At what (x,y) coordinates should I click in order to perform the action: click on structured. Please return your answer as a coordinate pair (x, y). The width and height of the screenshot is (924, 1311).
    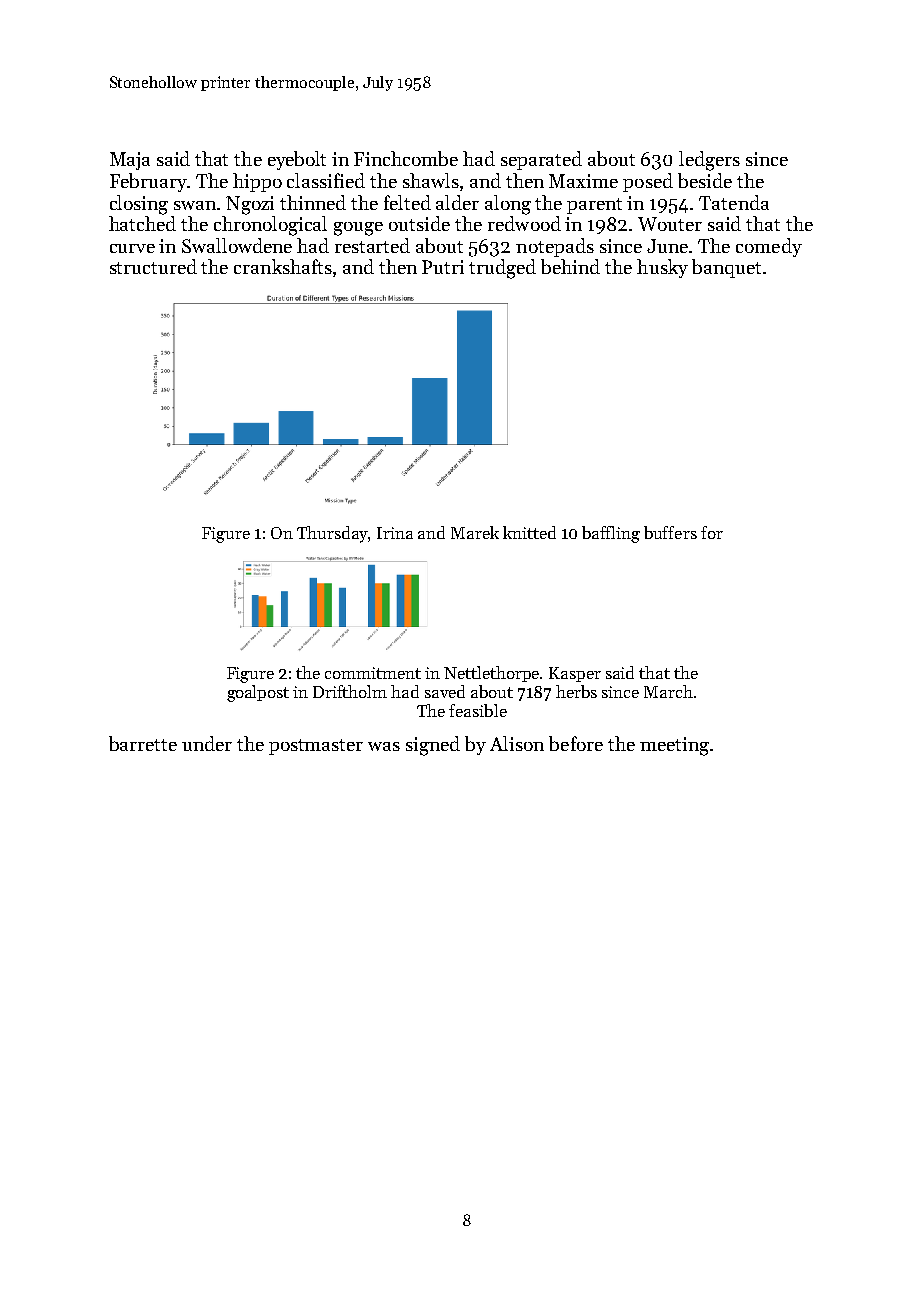
    Looking at the image, I should click on (153, 266).
